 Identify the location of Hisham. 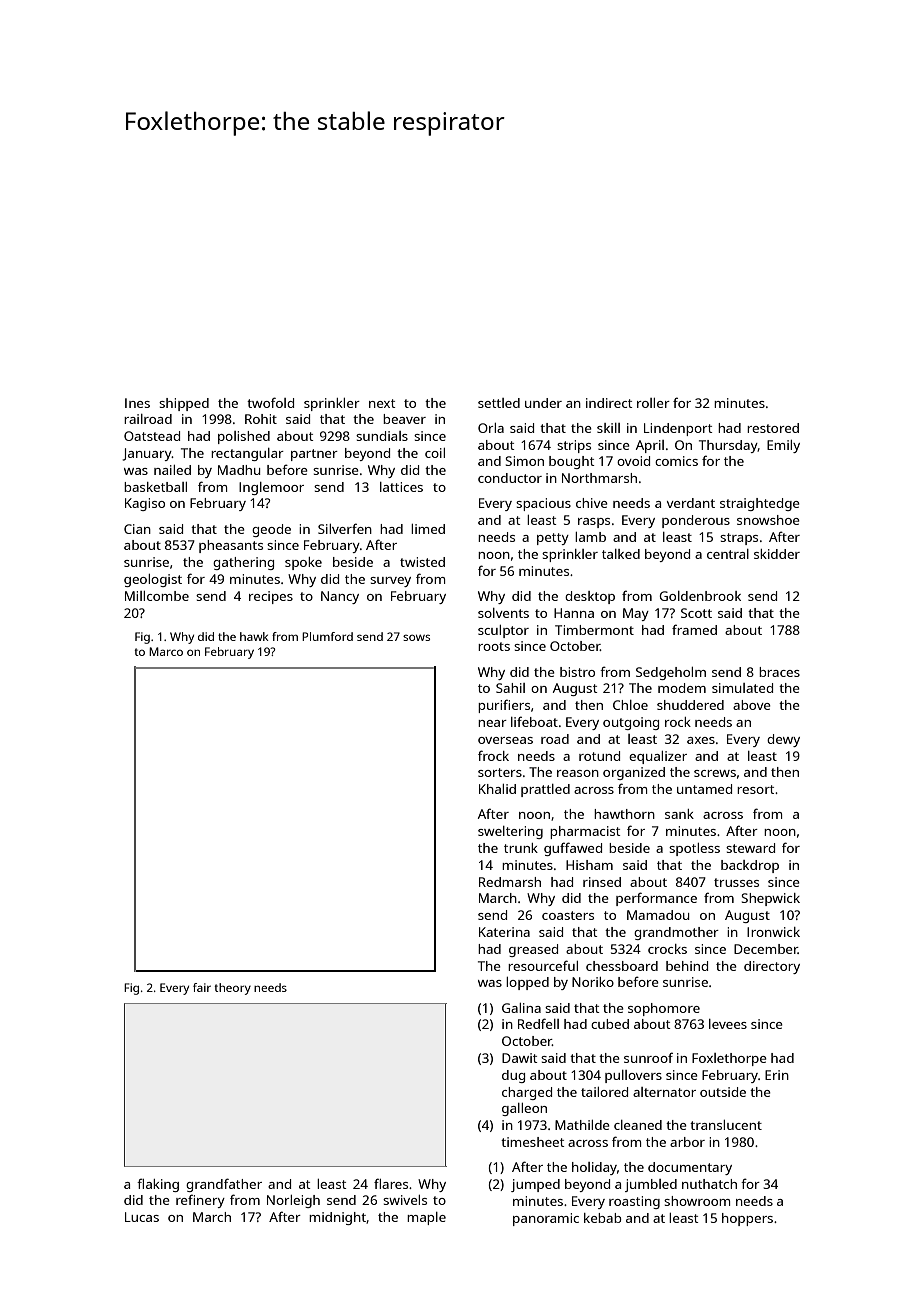
(589, 865).
